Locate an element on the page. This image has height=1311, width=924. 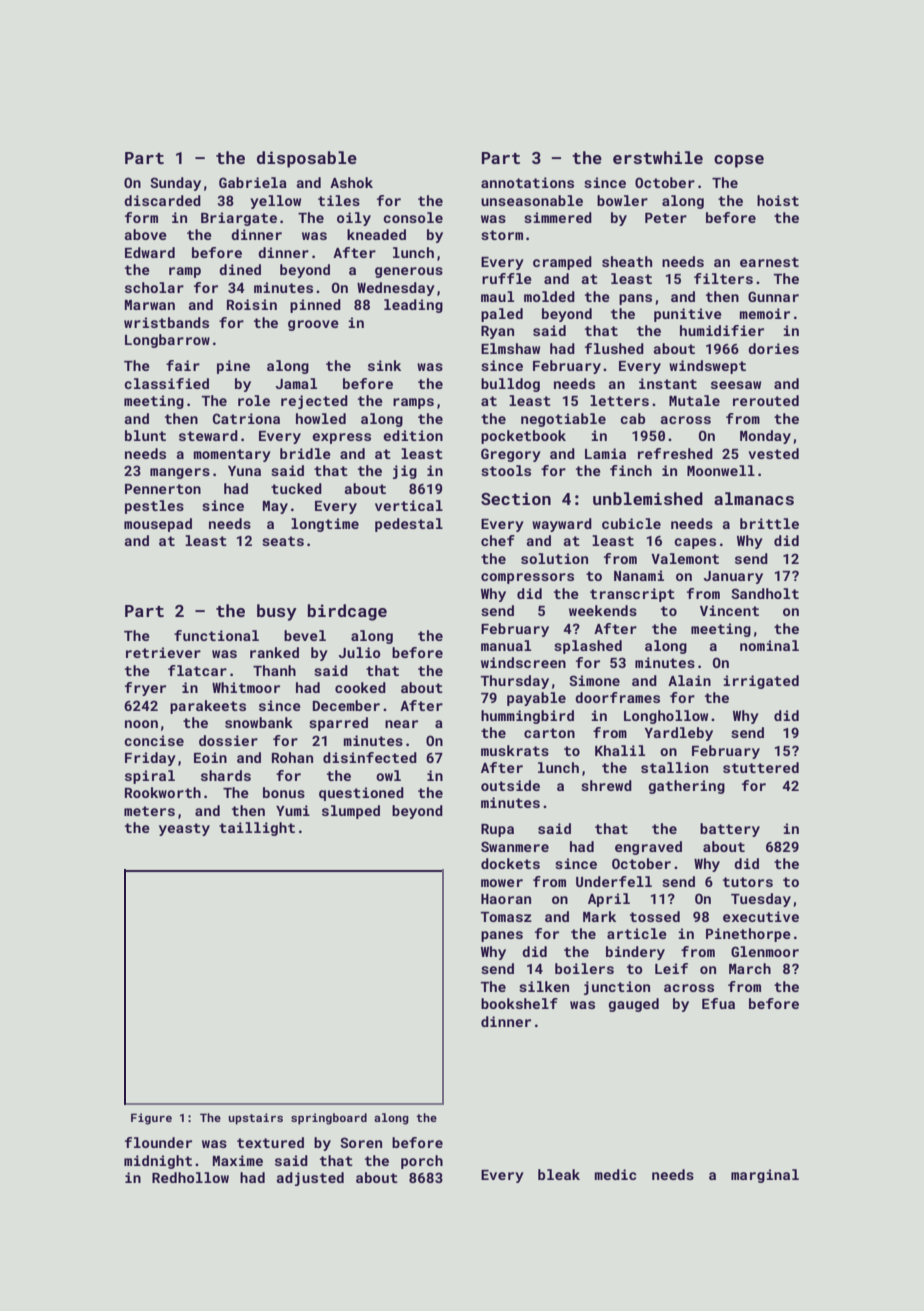
solution is located at coordinates (554, 558).
